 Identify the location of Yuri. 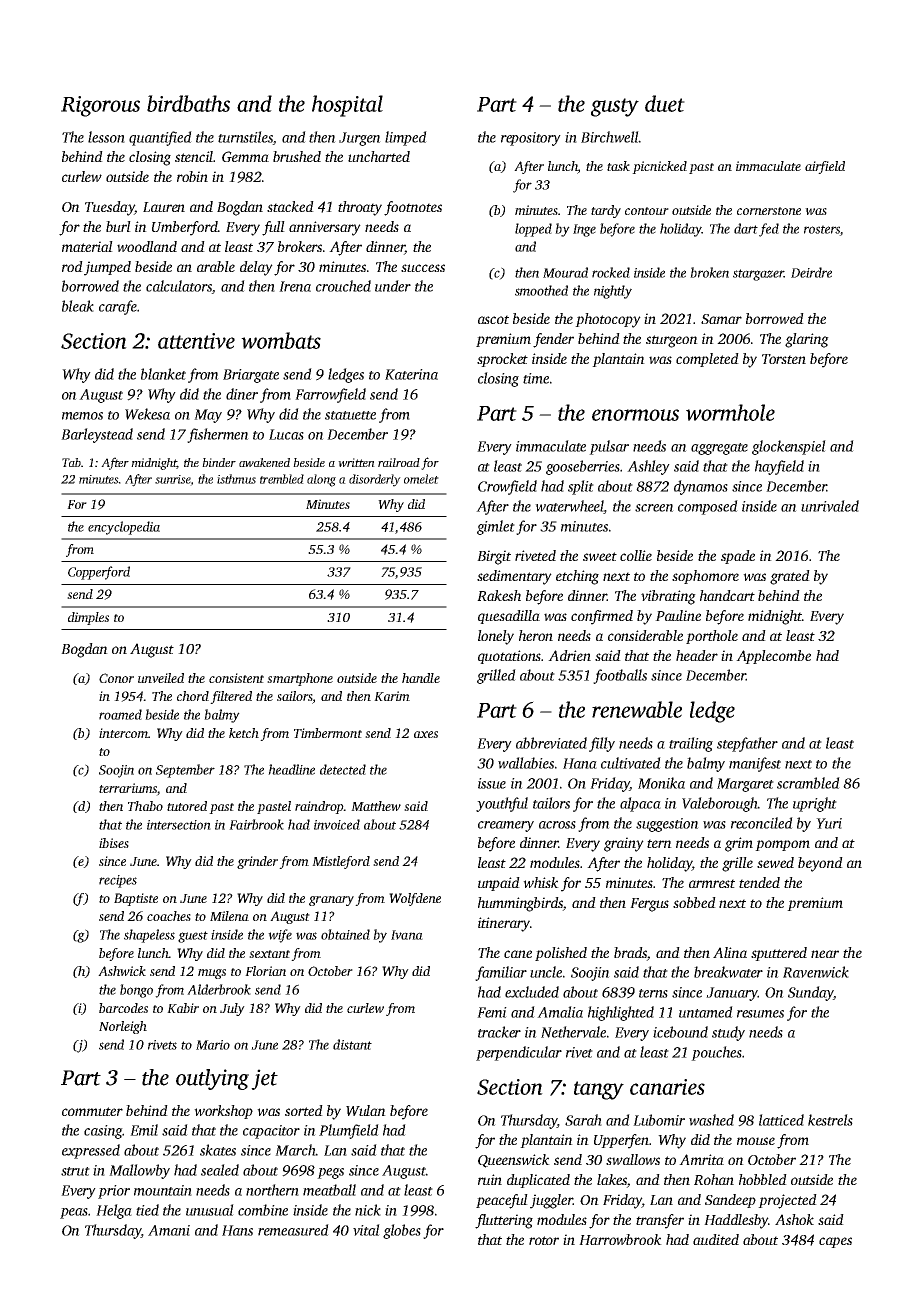
(829, 823).
